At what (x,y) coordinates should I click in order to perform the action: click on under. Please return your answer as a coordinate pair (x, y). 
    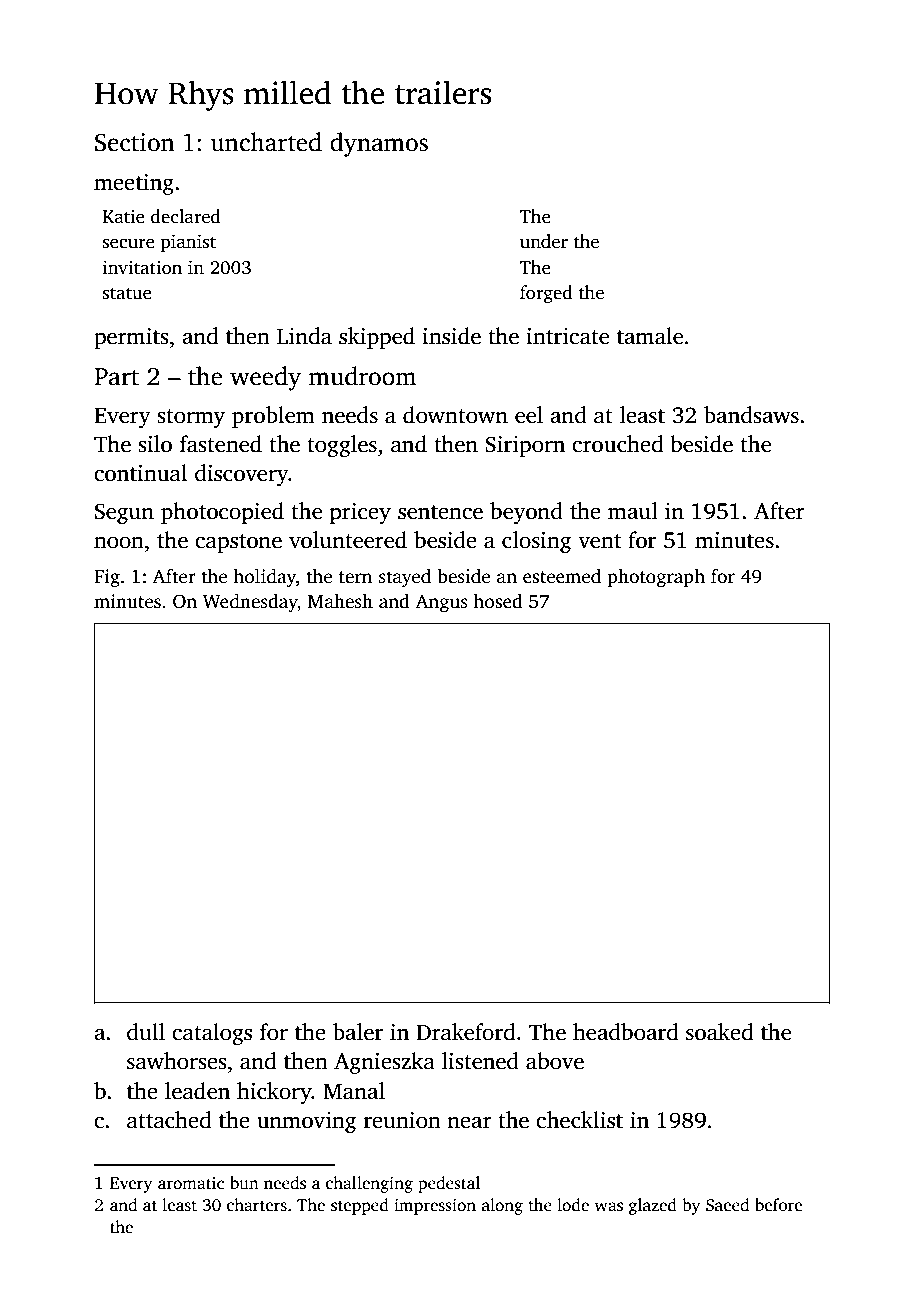
    Looking at the image, I should click on (544, 241).
